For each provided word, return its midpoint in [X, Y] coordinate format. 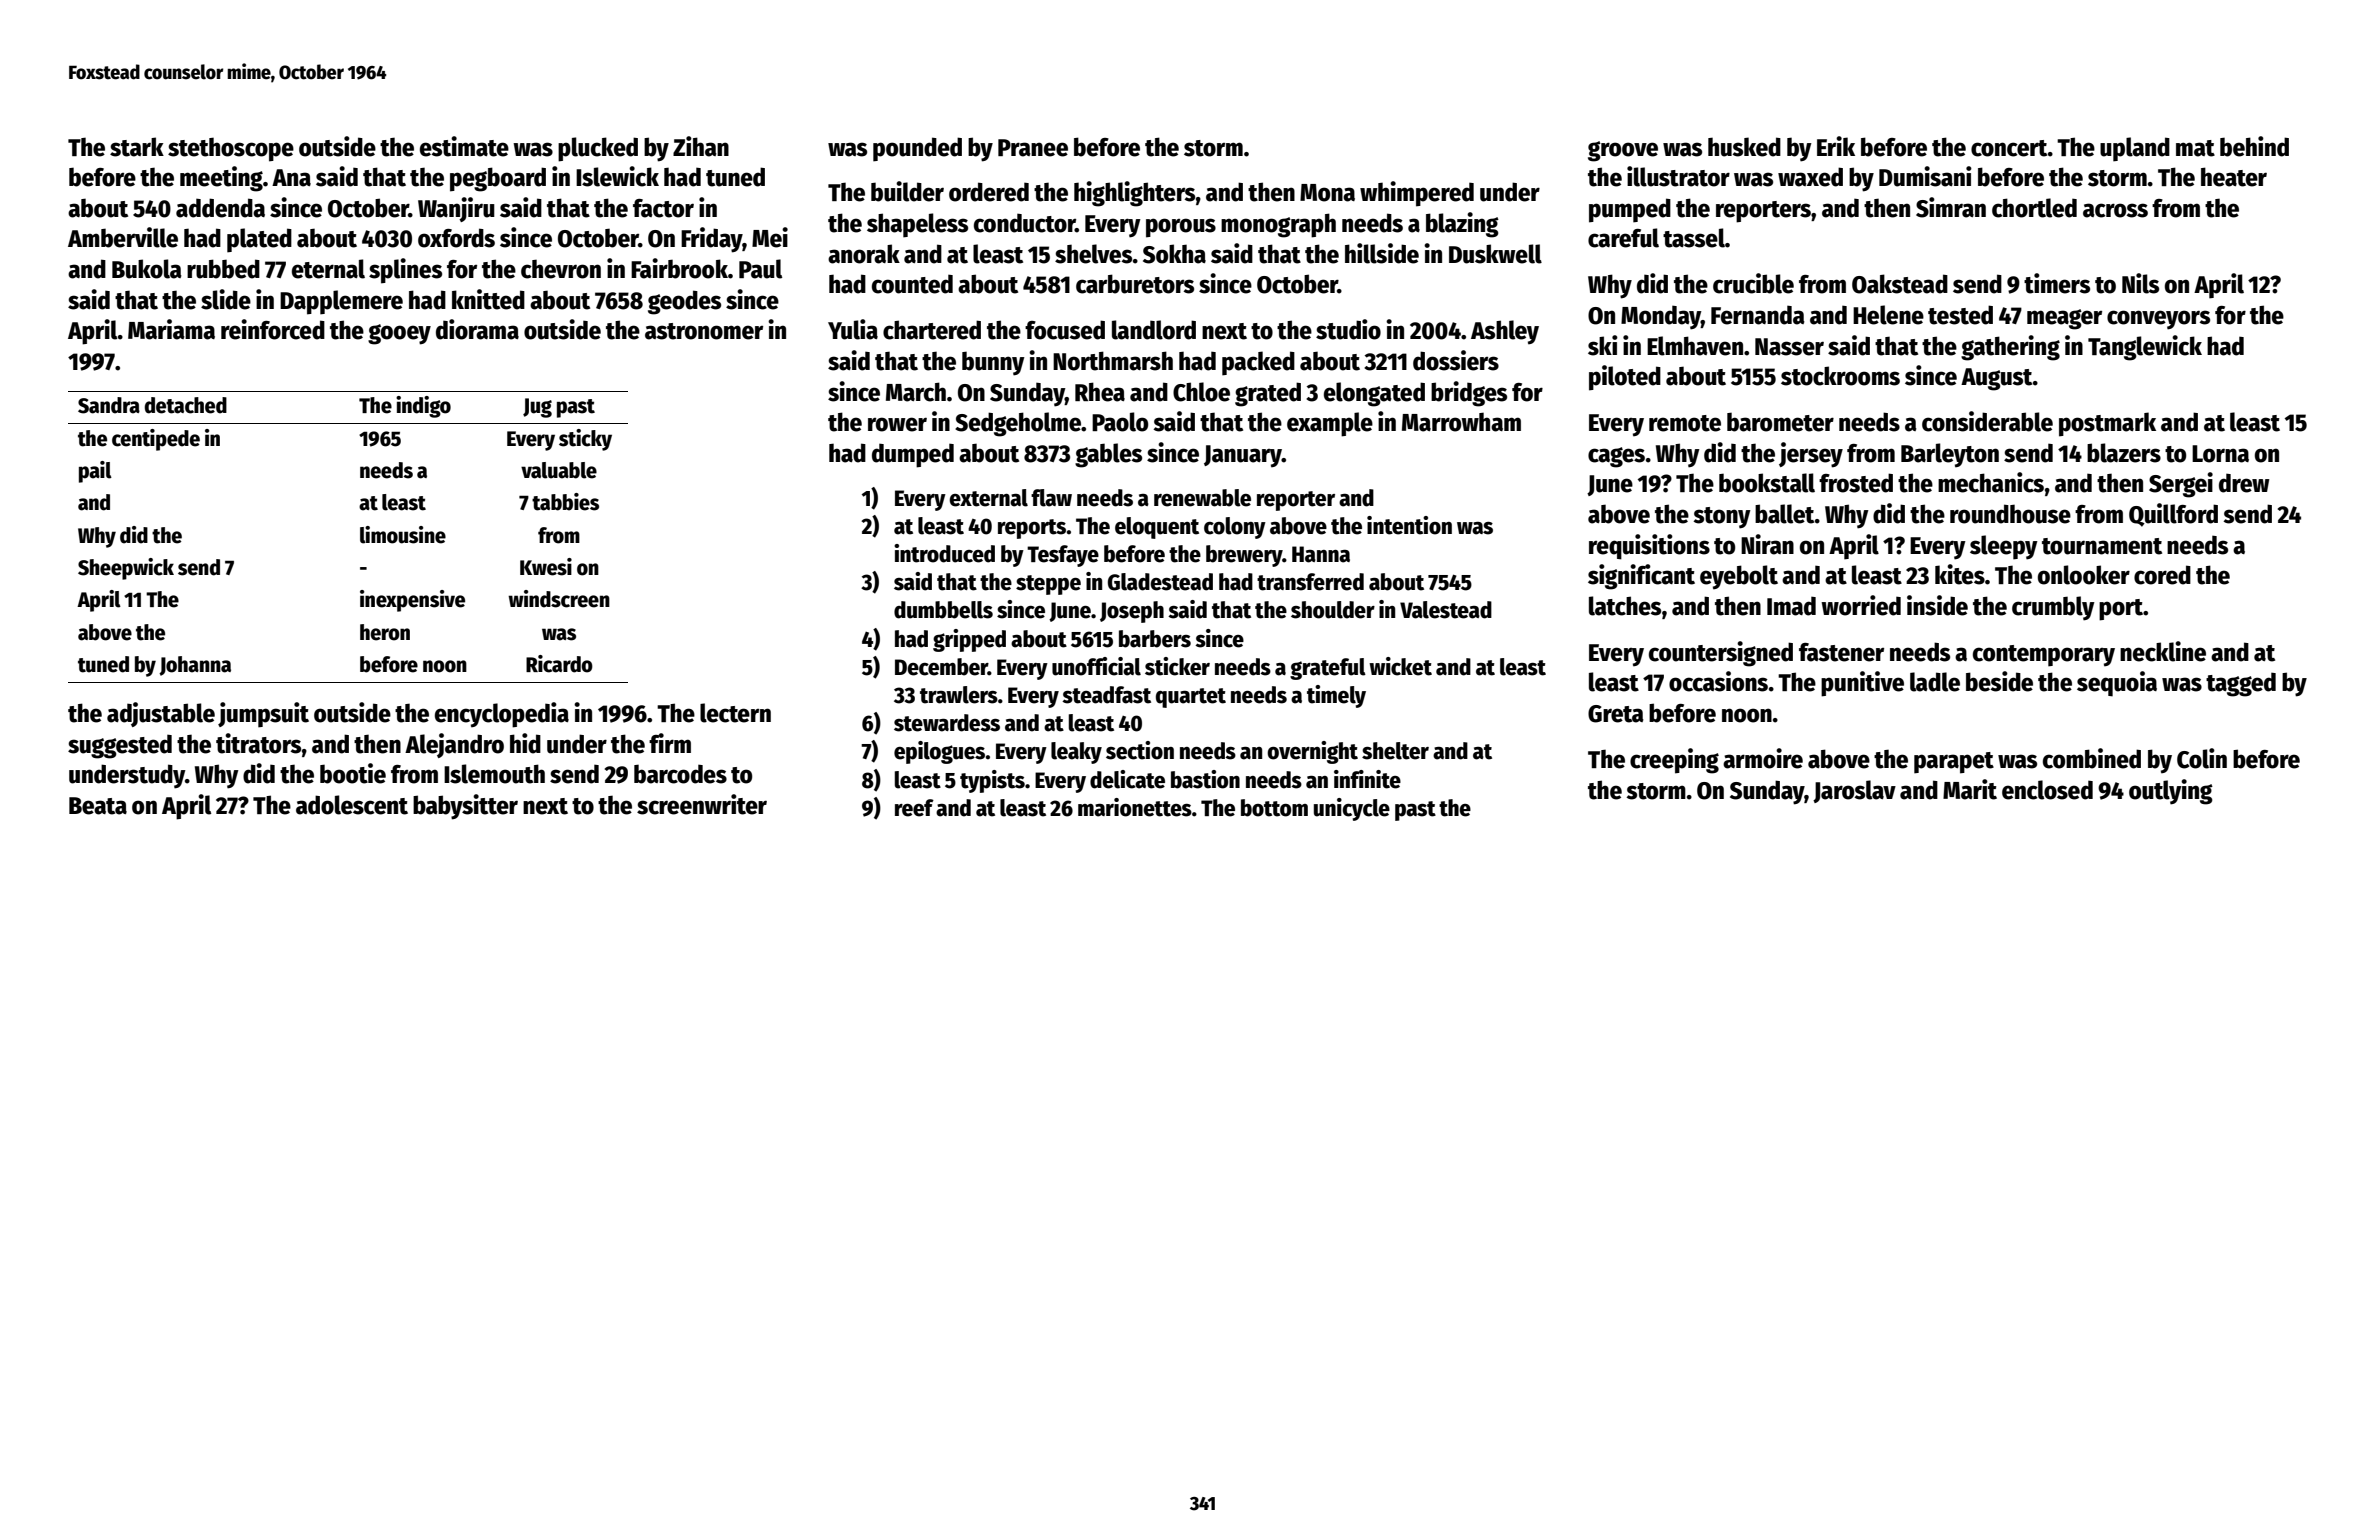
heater [2234, 177]
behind [2254, 146]
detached [185, 405]
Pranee [1033, 148]
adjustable [161, 714]
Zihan [701, 146]
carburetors [1135, 284]
